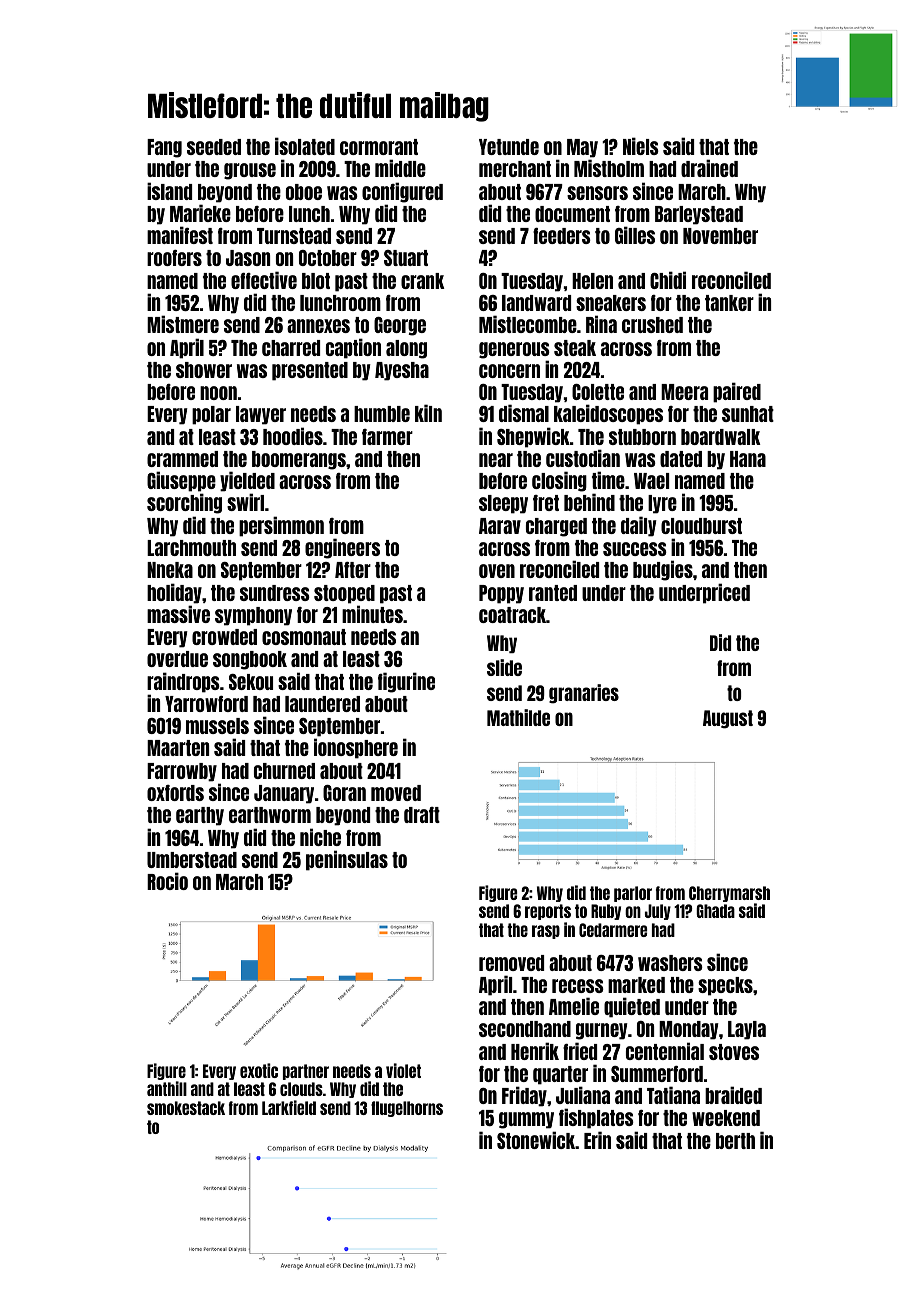 The height and width of the screenshot is (1311, 924). I want to click on Cherrymarsh, so click(729, 894).
